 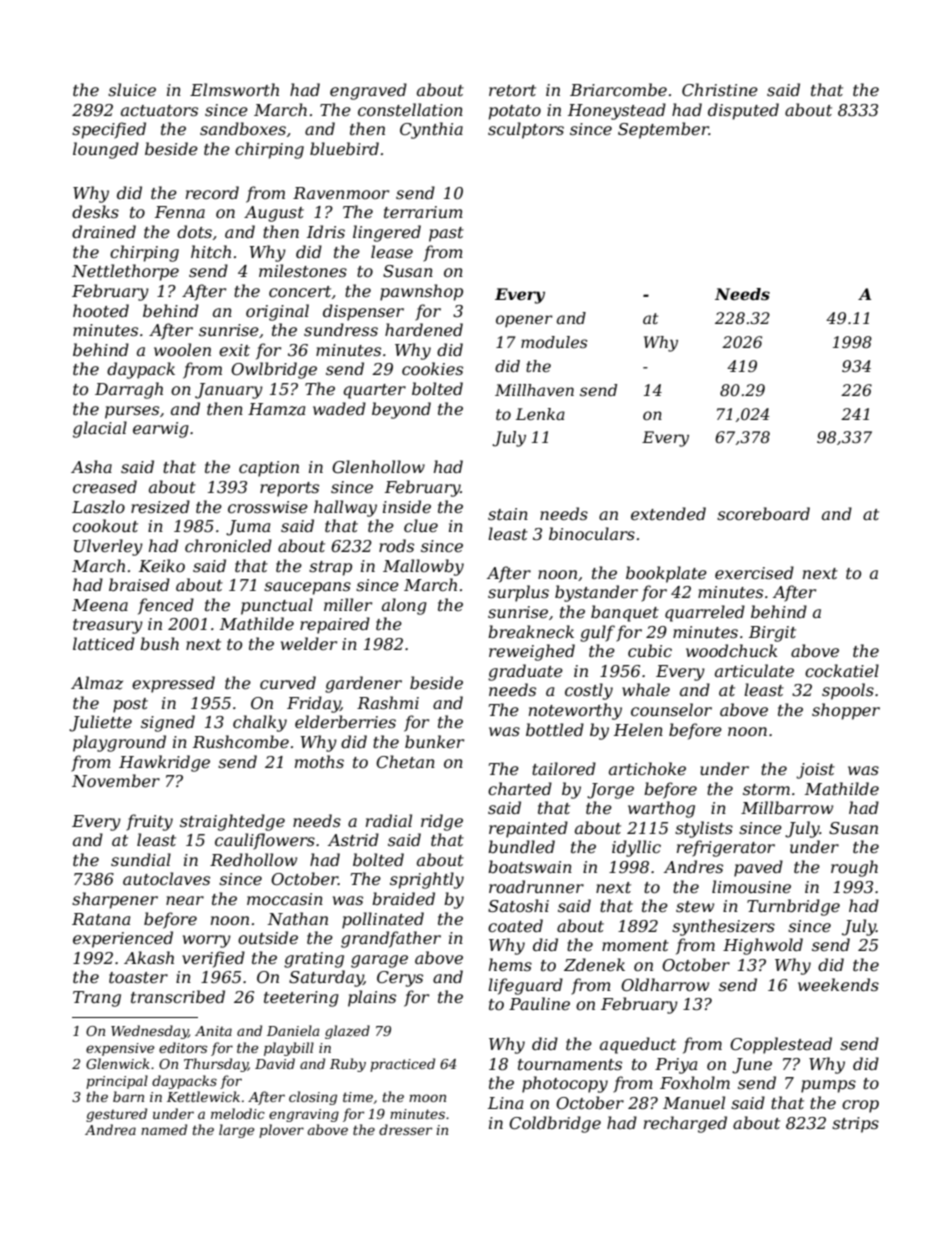 I want to click on Christine, so click(x=720, y=89).
